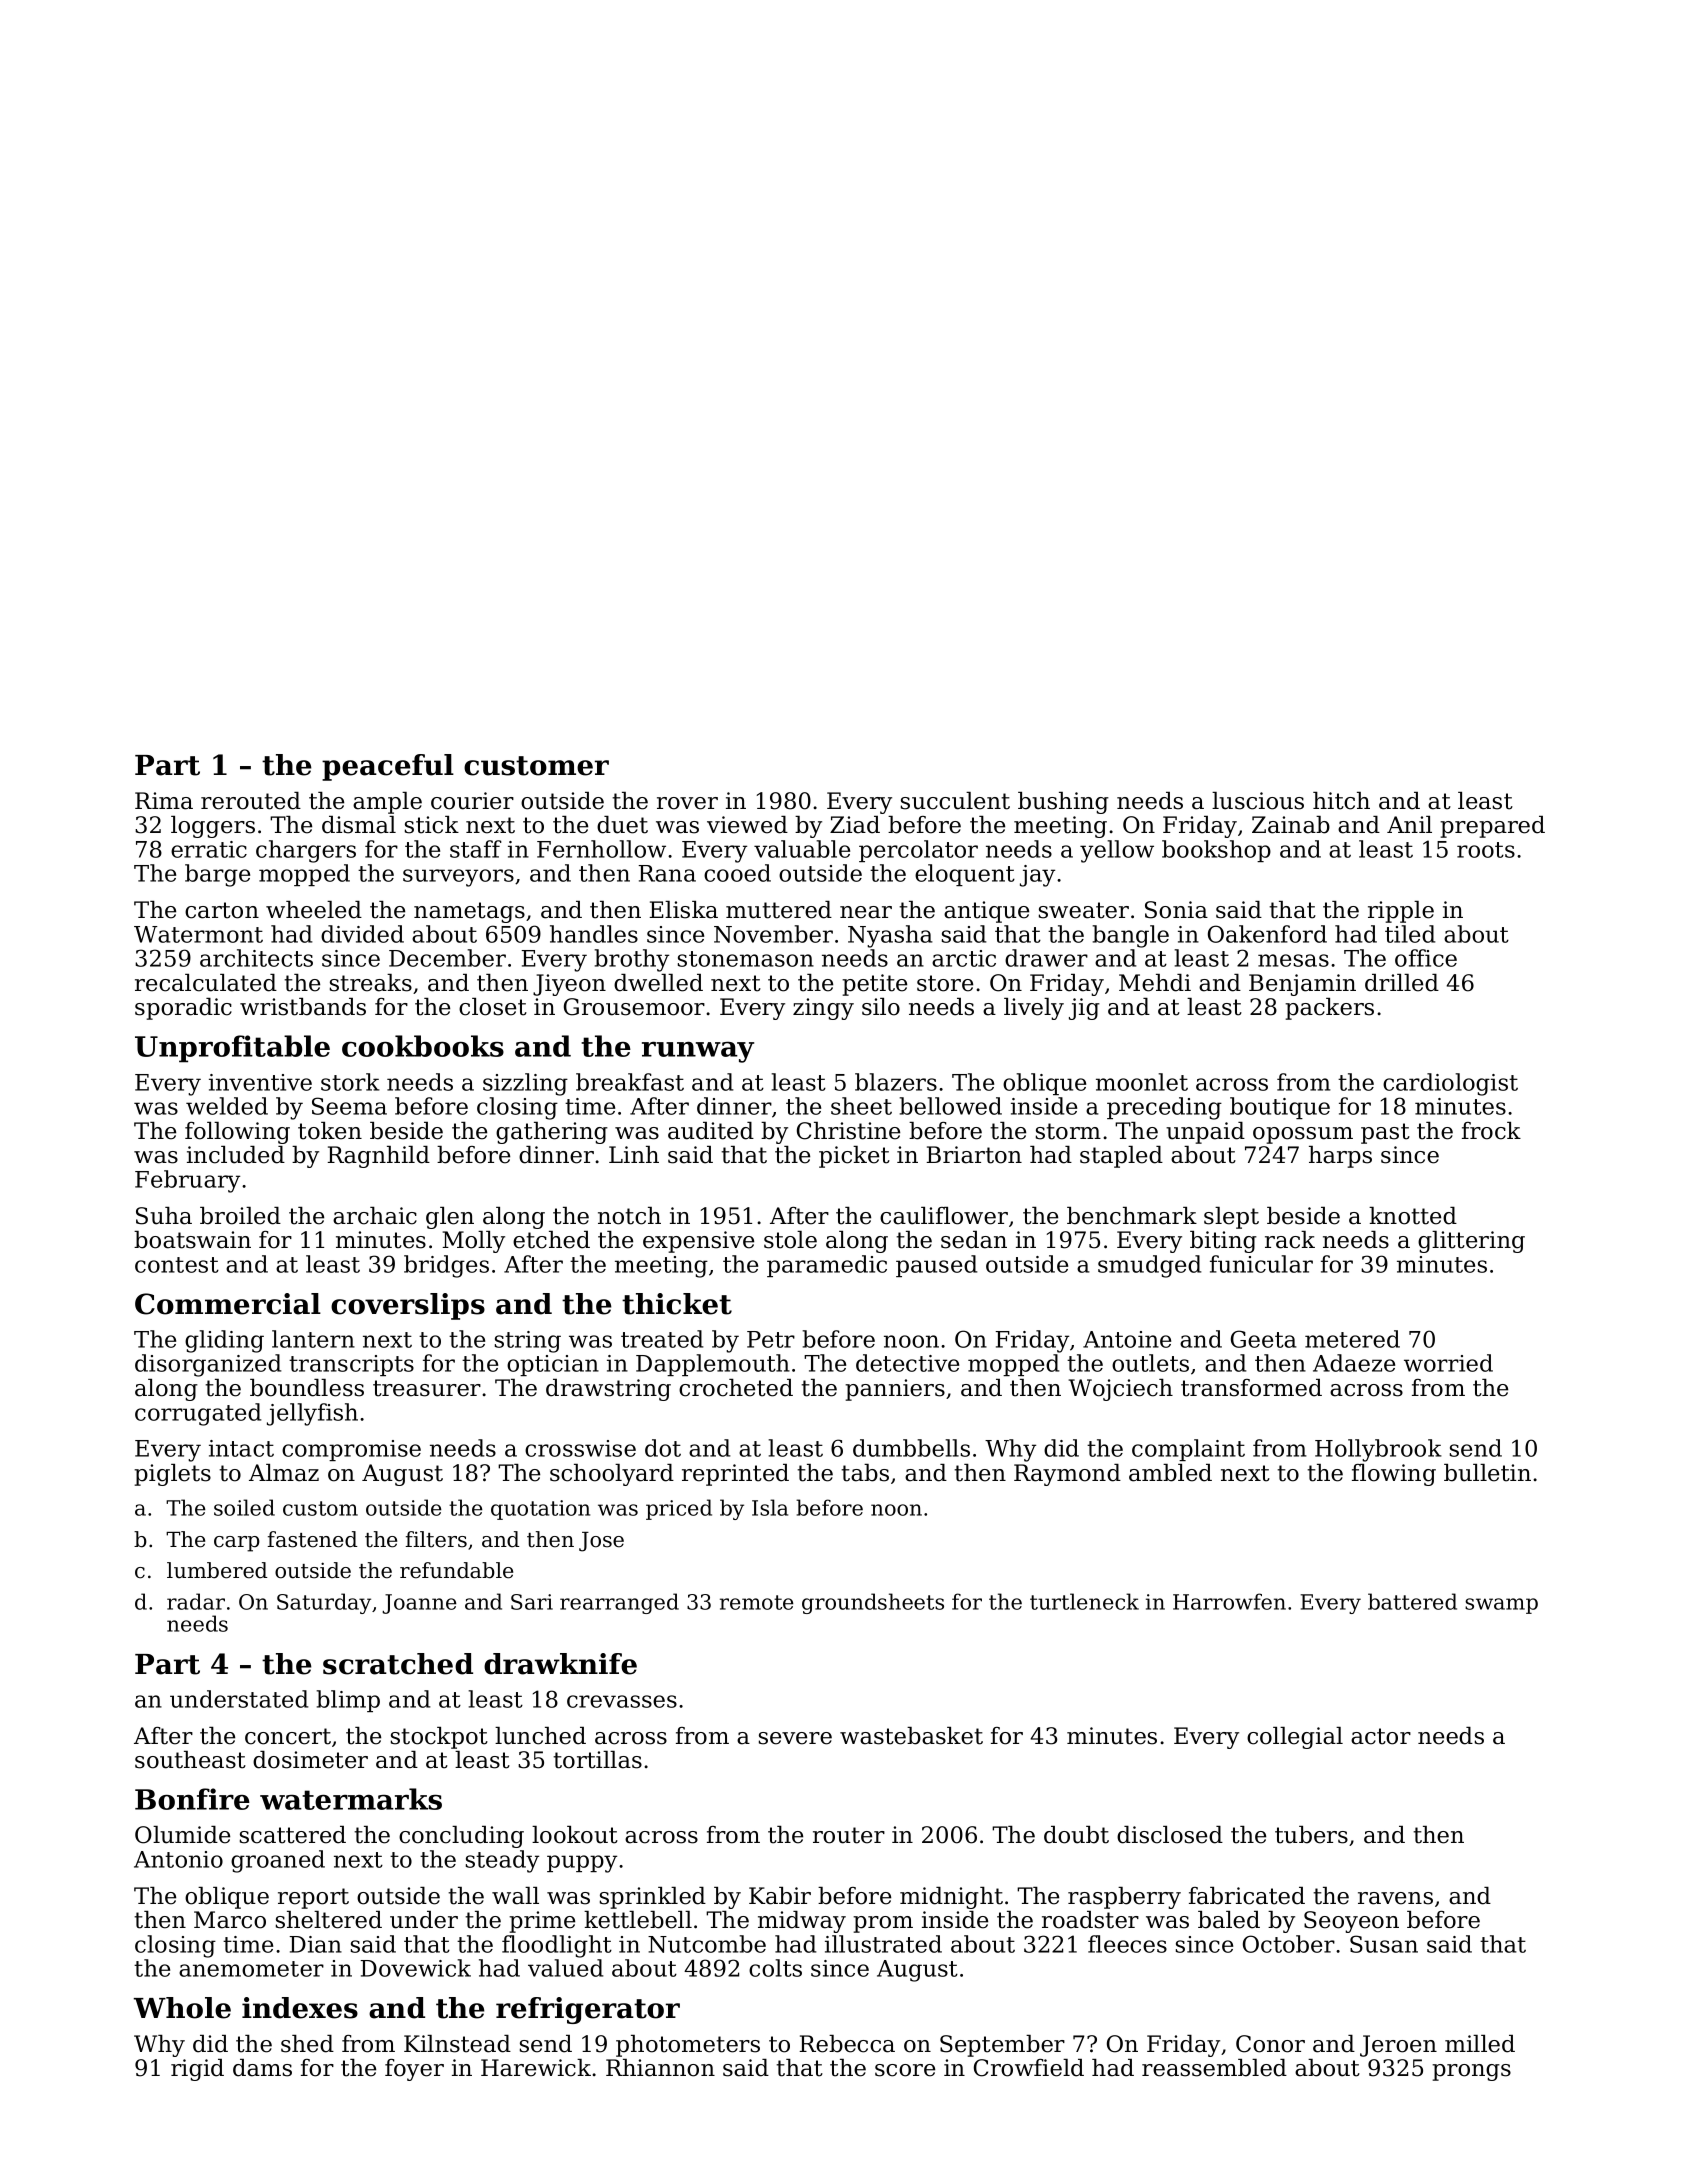  I want to click on bushing, so click(1063, 803).
